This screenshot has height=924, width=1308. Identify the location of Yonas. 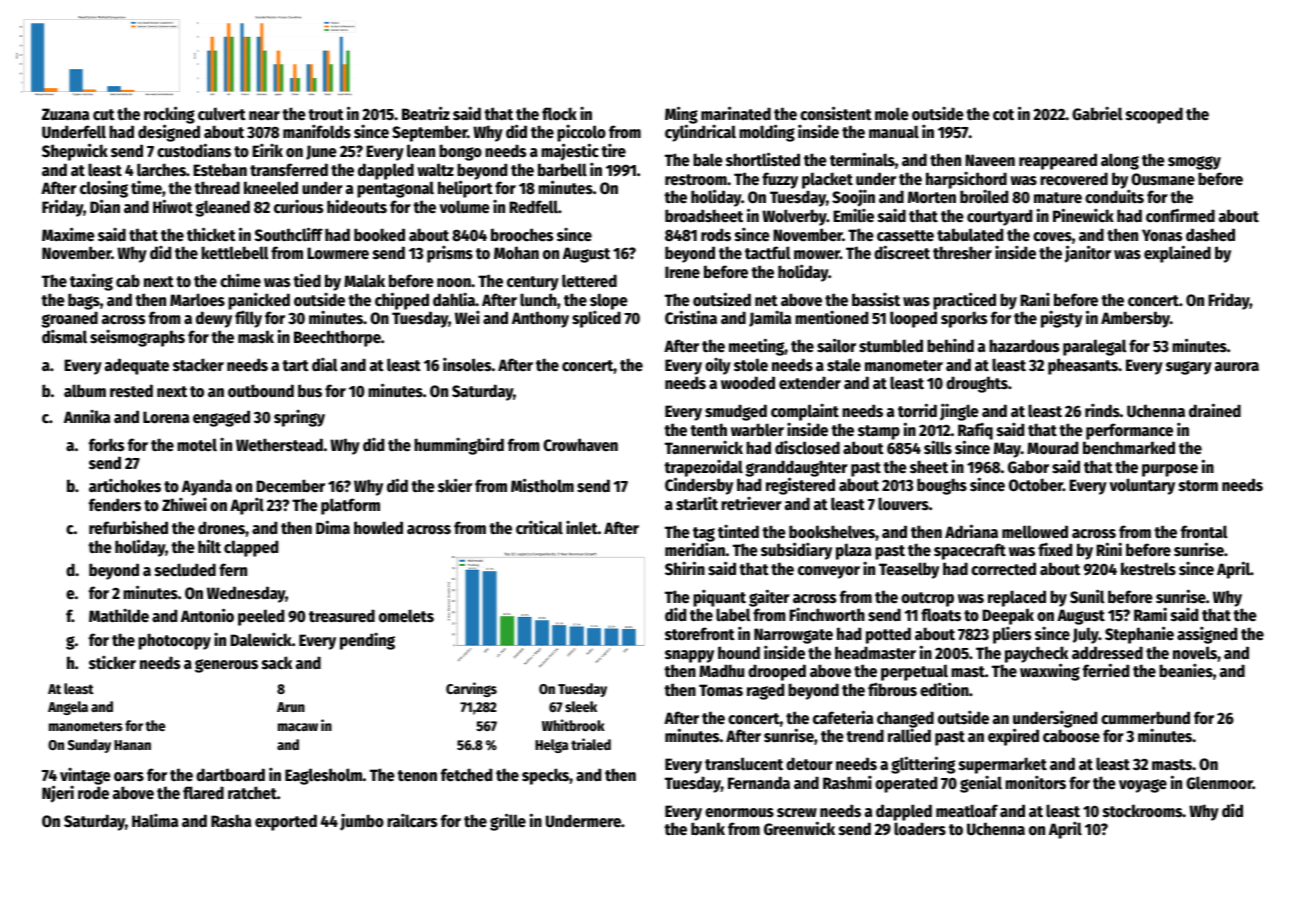
(1162, 235).
